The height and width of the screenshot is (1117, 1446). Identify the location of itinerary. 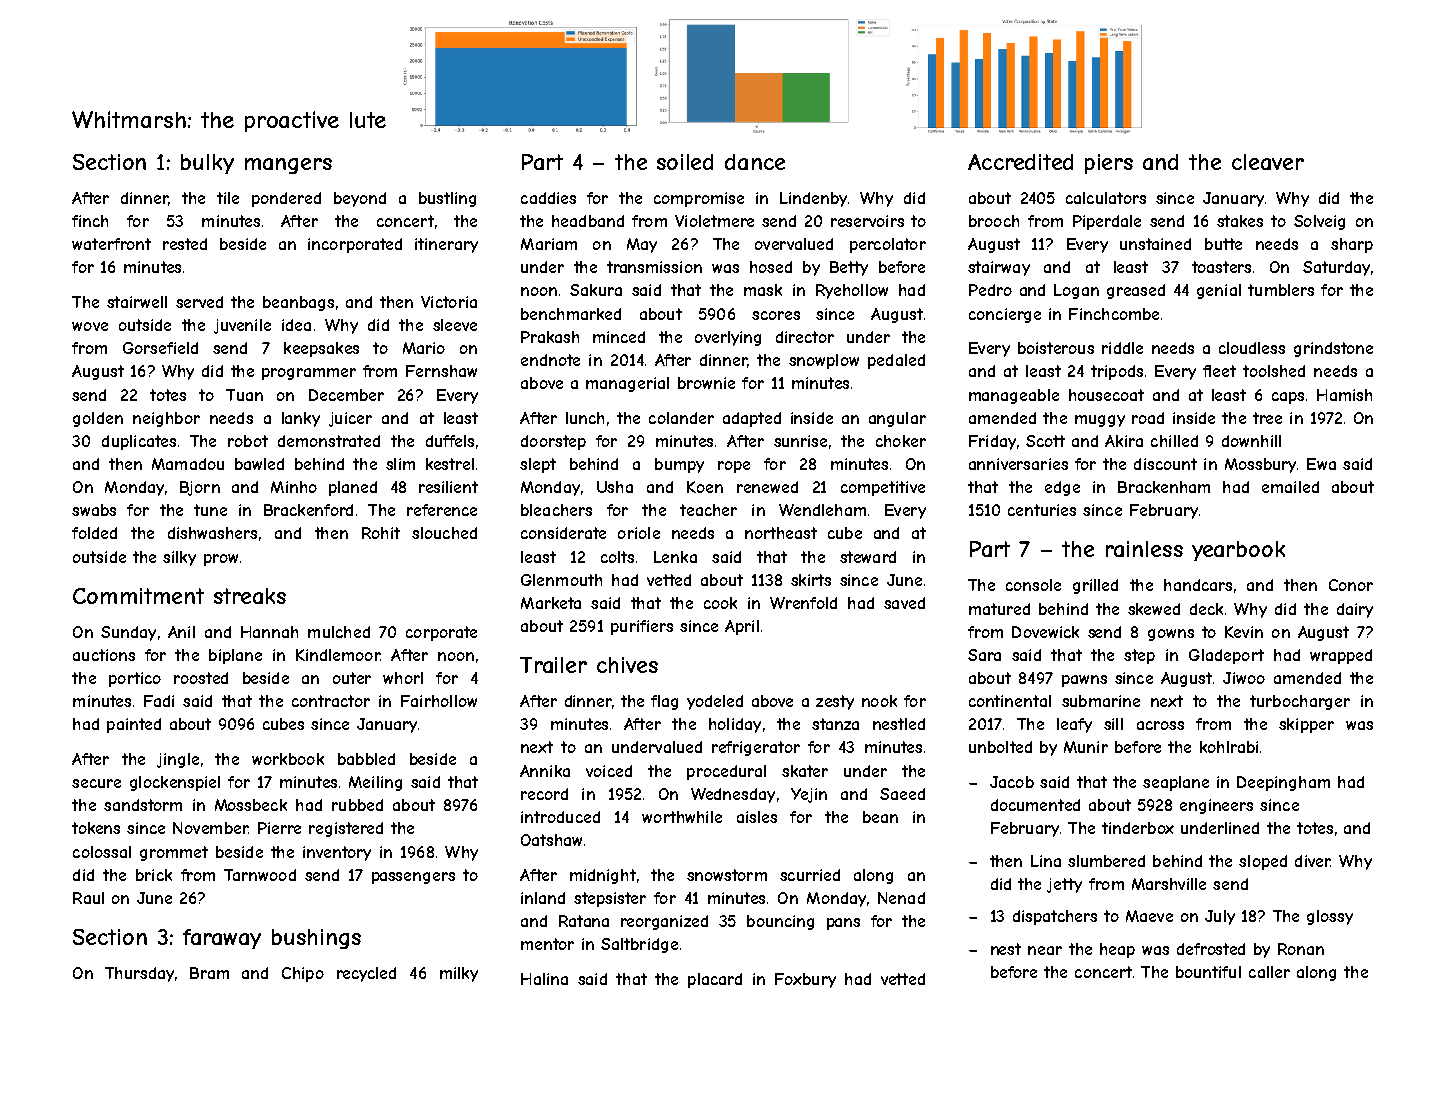
(446, 245).
